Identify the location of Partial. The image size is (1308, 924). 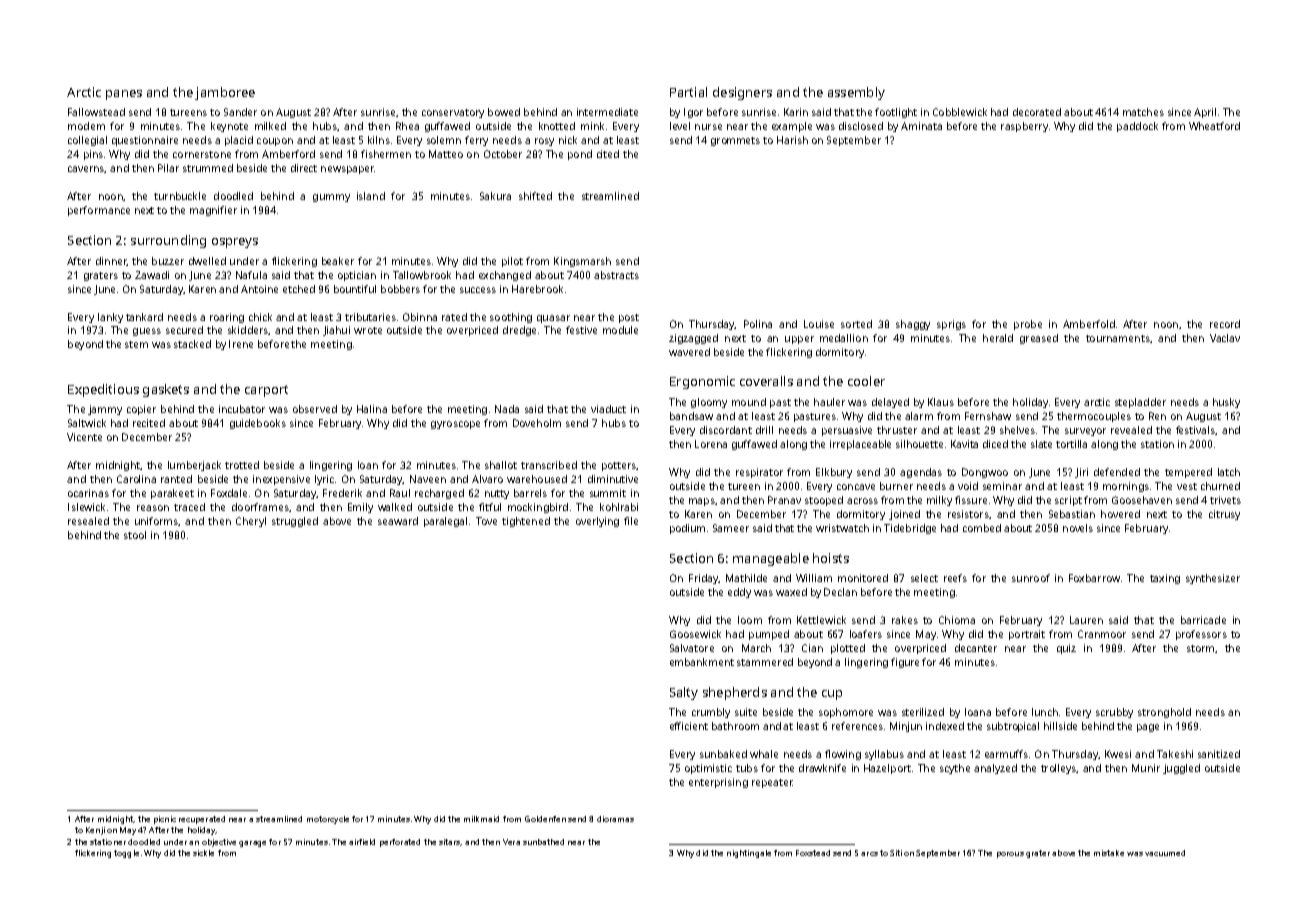
(688, 92).
